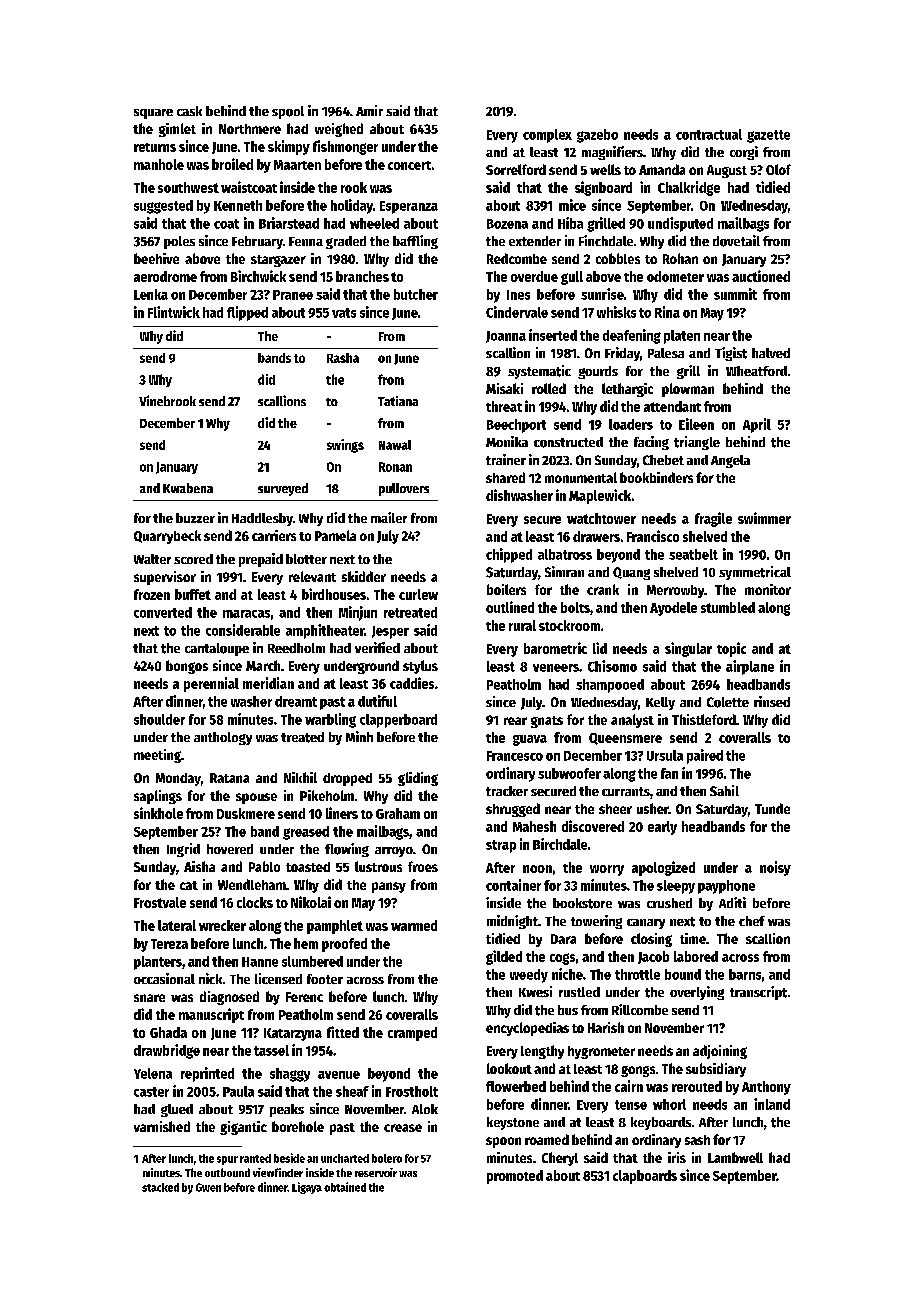 This screenshot has height=1314, width=924. What do you see at coordinates (238, 205) in the screenshot?
I see `Kenneth` at bounding box center [238, 205].
